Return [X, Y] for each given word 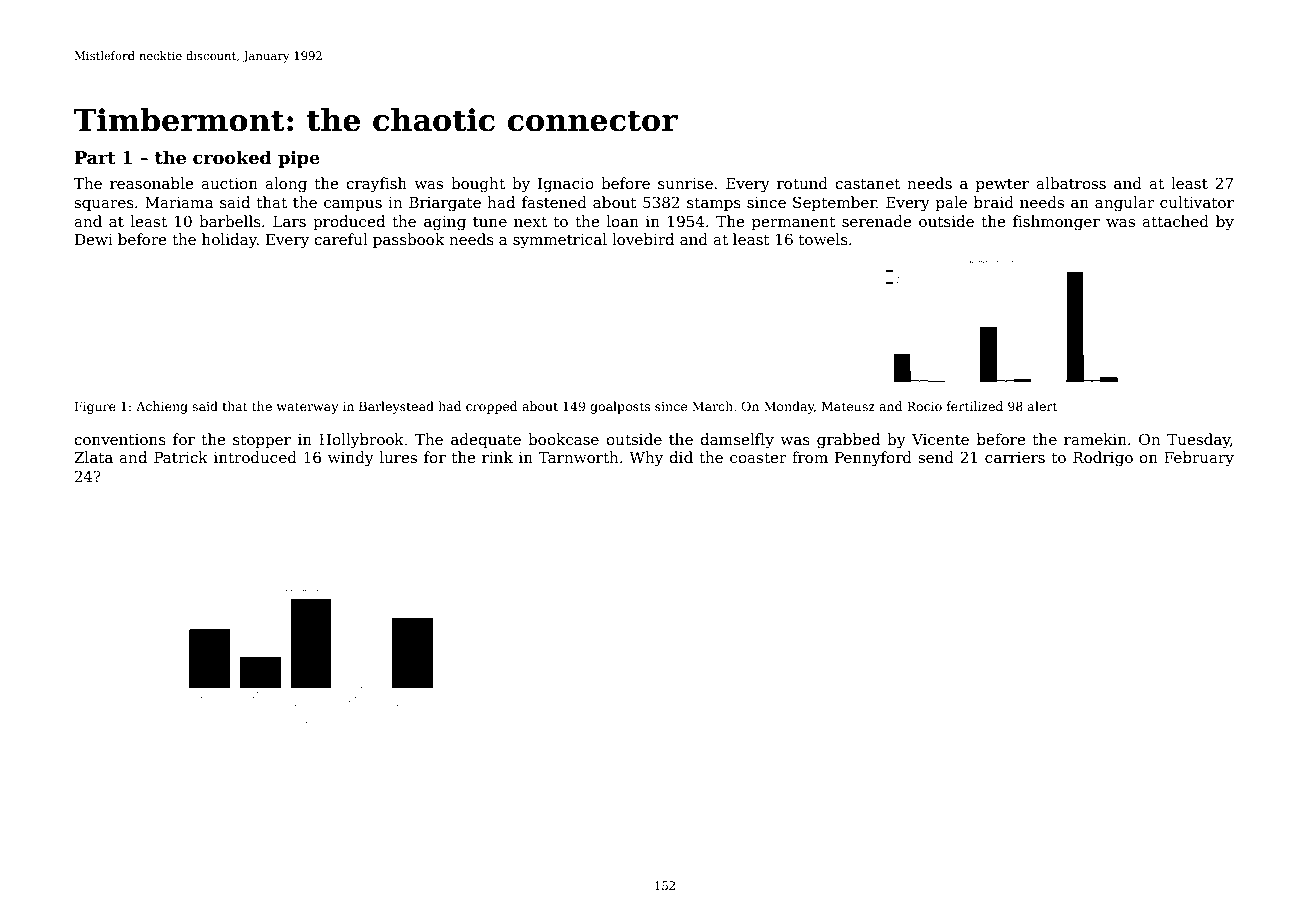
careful [341, 239]
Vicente [940, 439]
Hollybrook [361, 441]
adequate [486, 440]
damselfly [737, 441]
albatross [1071, 183]
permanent [794, 223]
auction [229, 183]
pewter [1002, 185]
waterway [307, 408]
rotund [802, 183]
